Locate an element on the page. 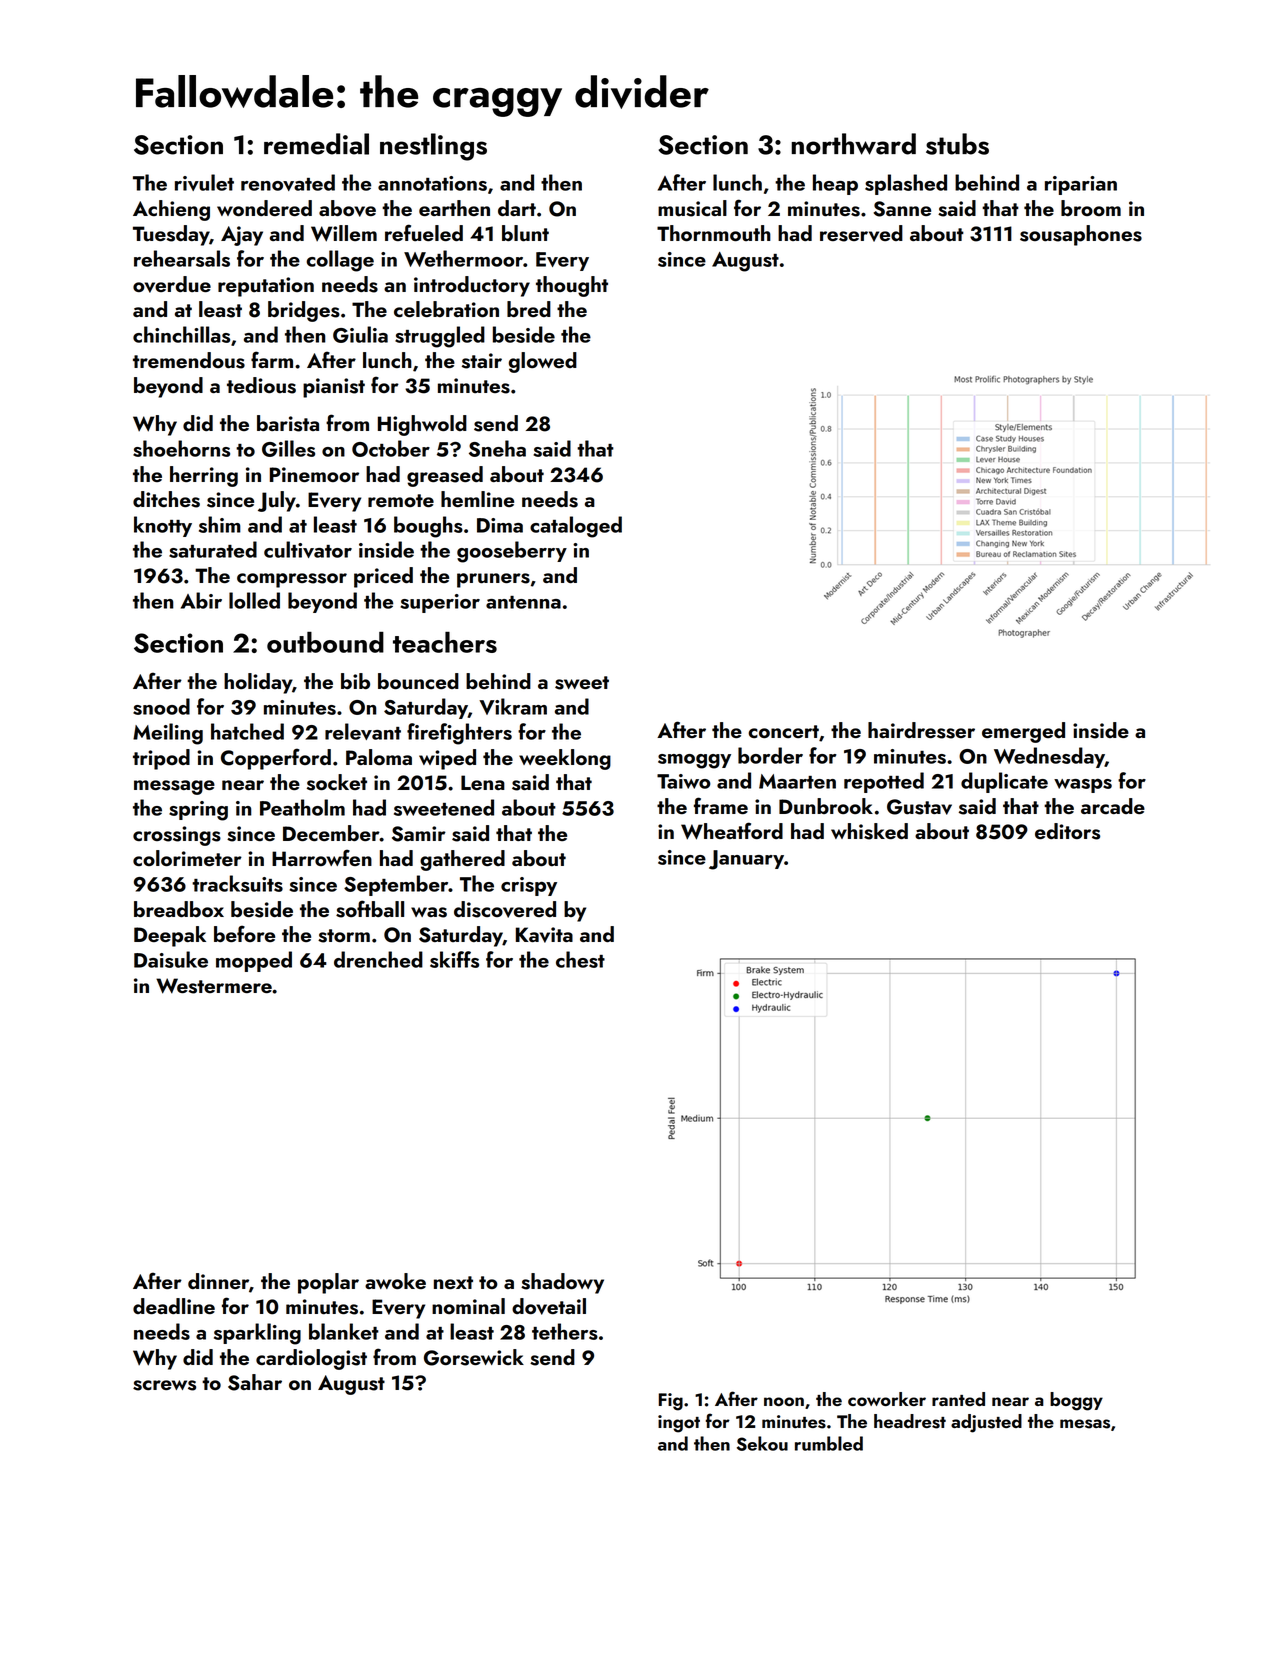  whisked is located at coordinates (869, 831).
